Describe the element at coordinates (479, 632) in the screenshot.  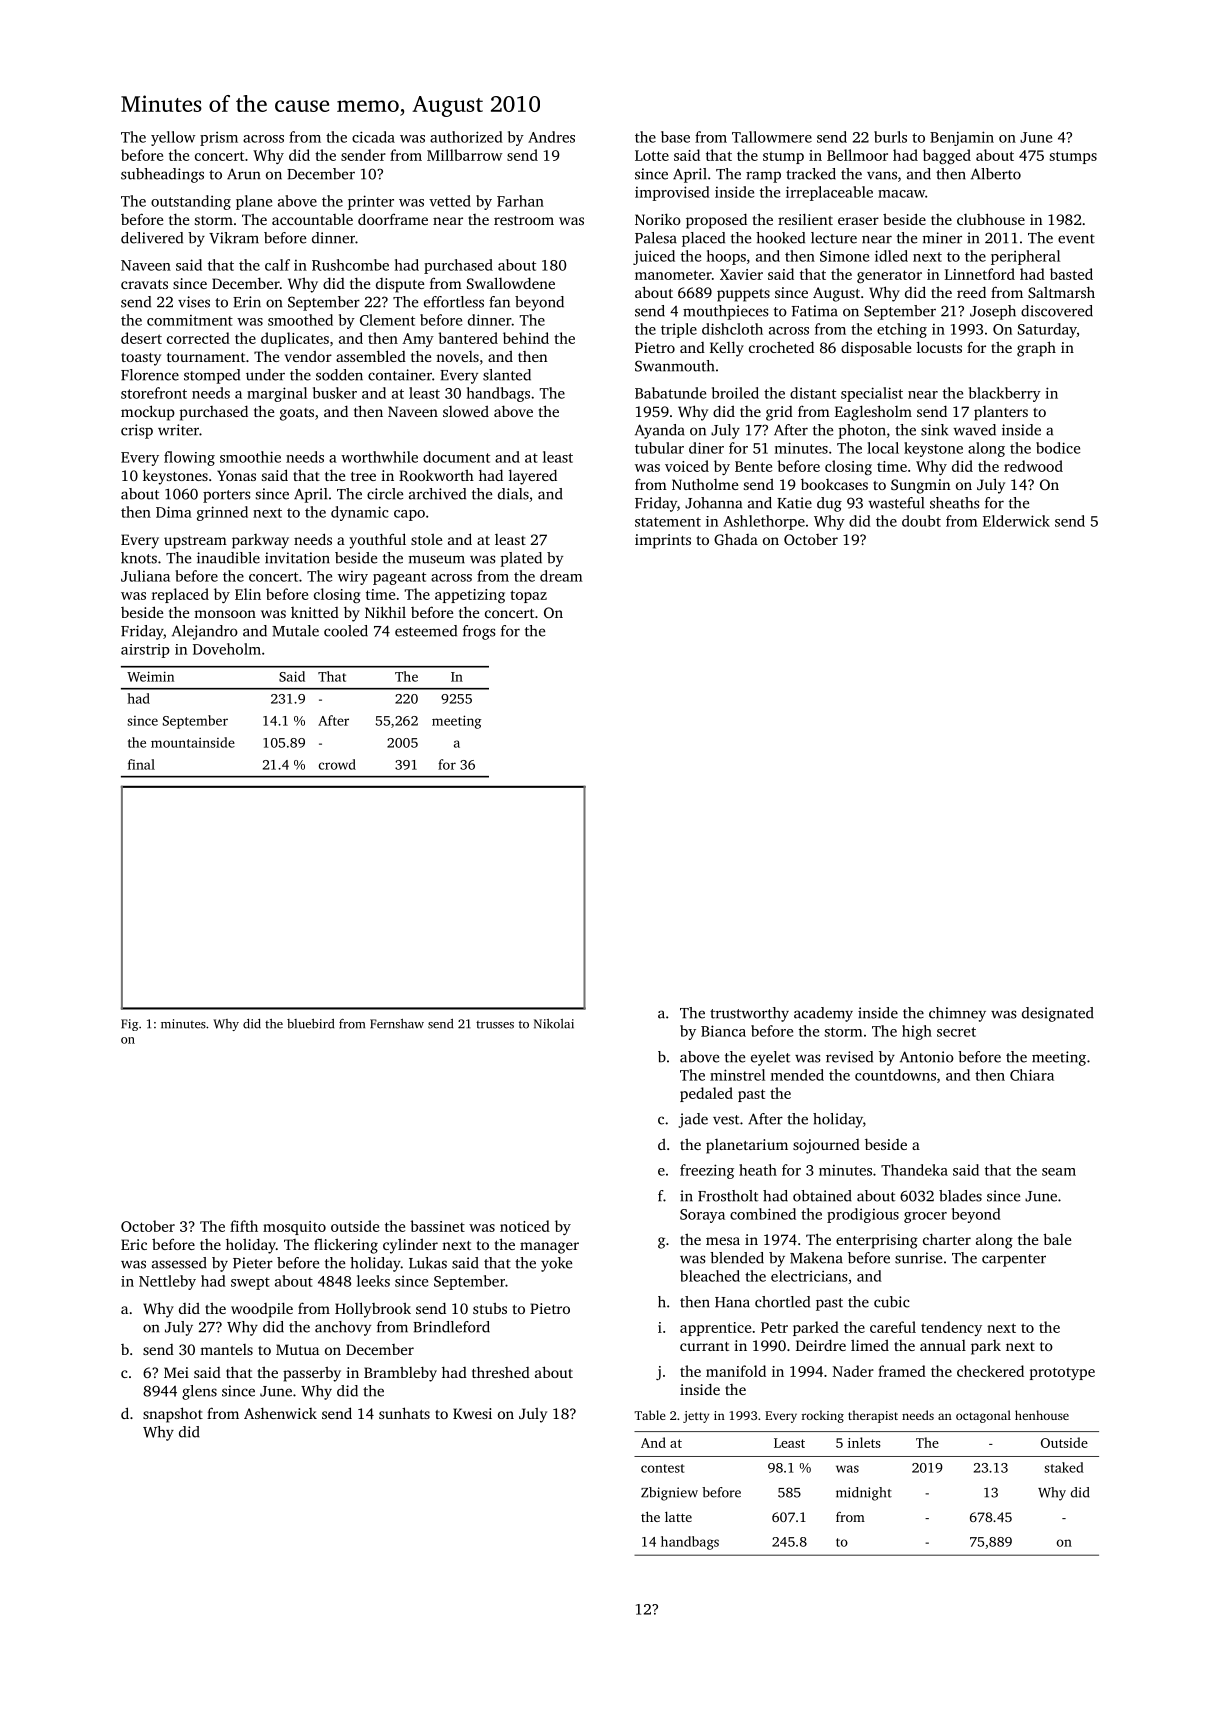
I see `frogs` at that location.
